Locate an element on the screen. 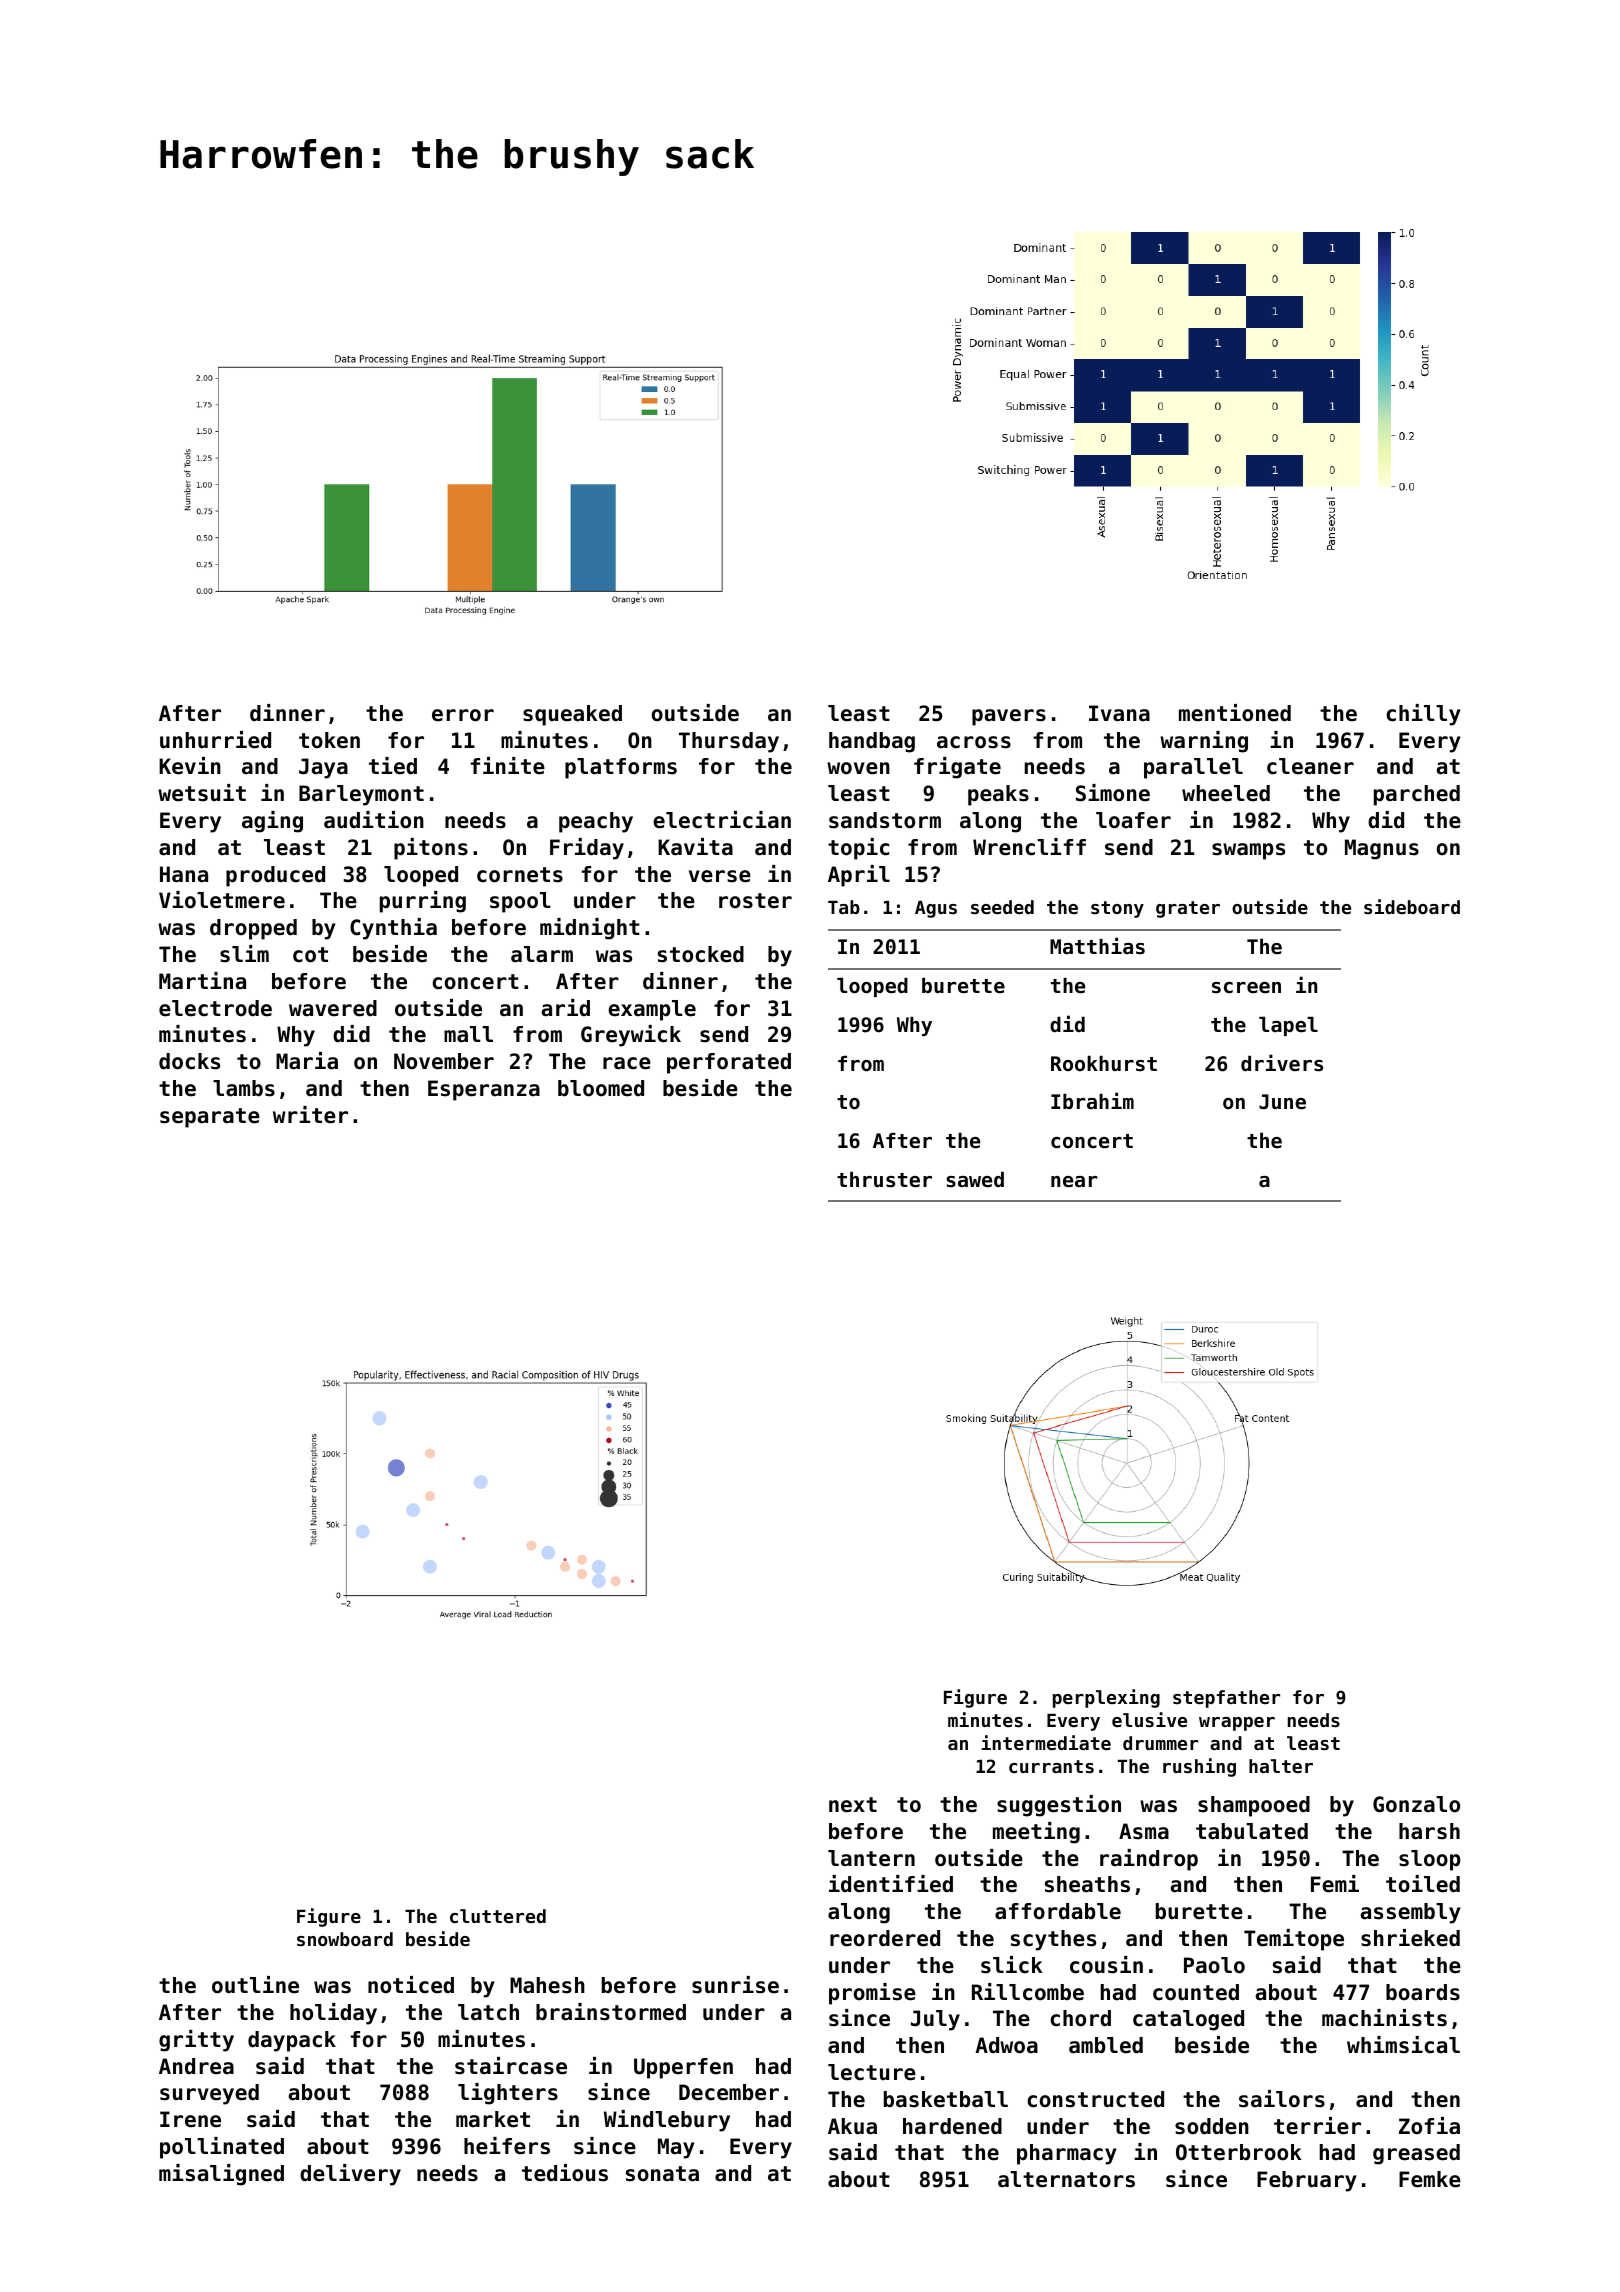 Image resolution: width=1620 pixels, height=2292 pixels. Gonzalo is located at coordinates (1416, 1804).
